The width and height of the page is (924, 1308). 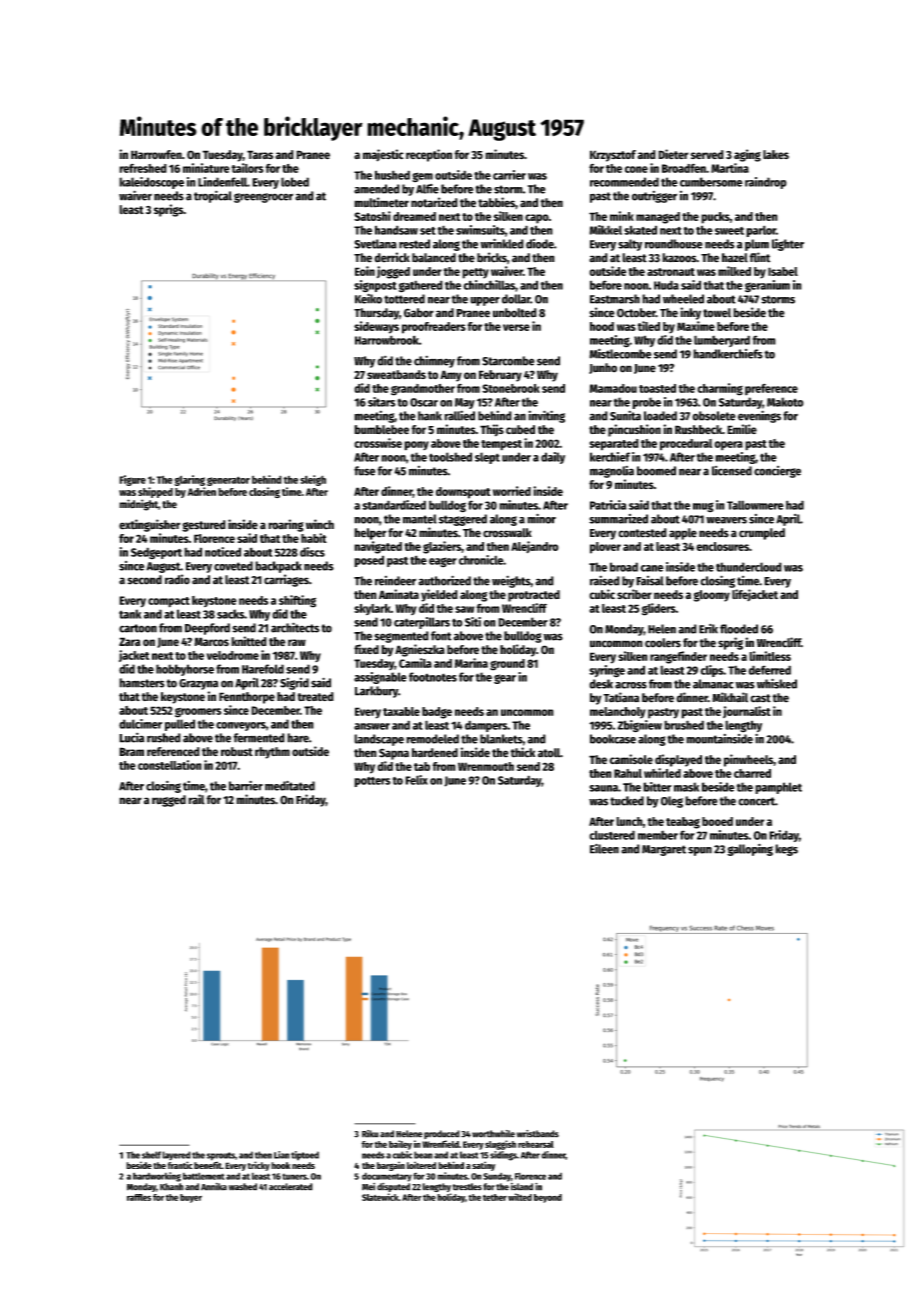 What do you see at coordinates (777, 683) in the page?
I see `whisked` at bounding box center [777, 683].
